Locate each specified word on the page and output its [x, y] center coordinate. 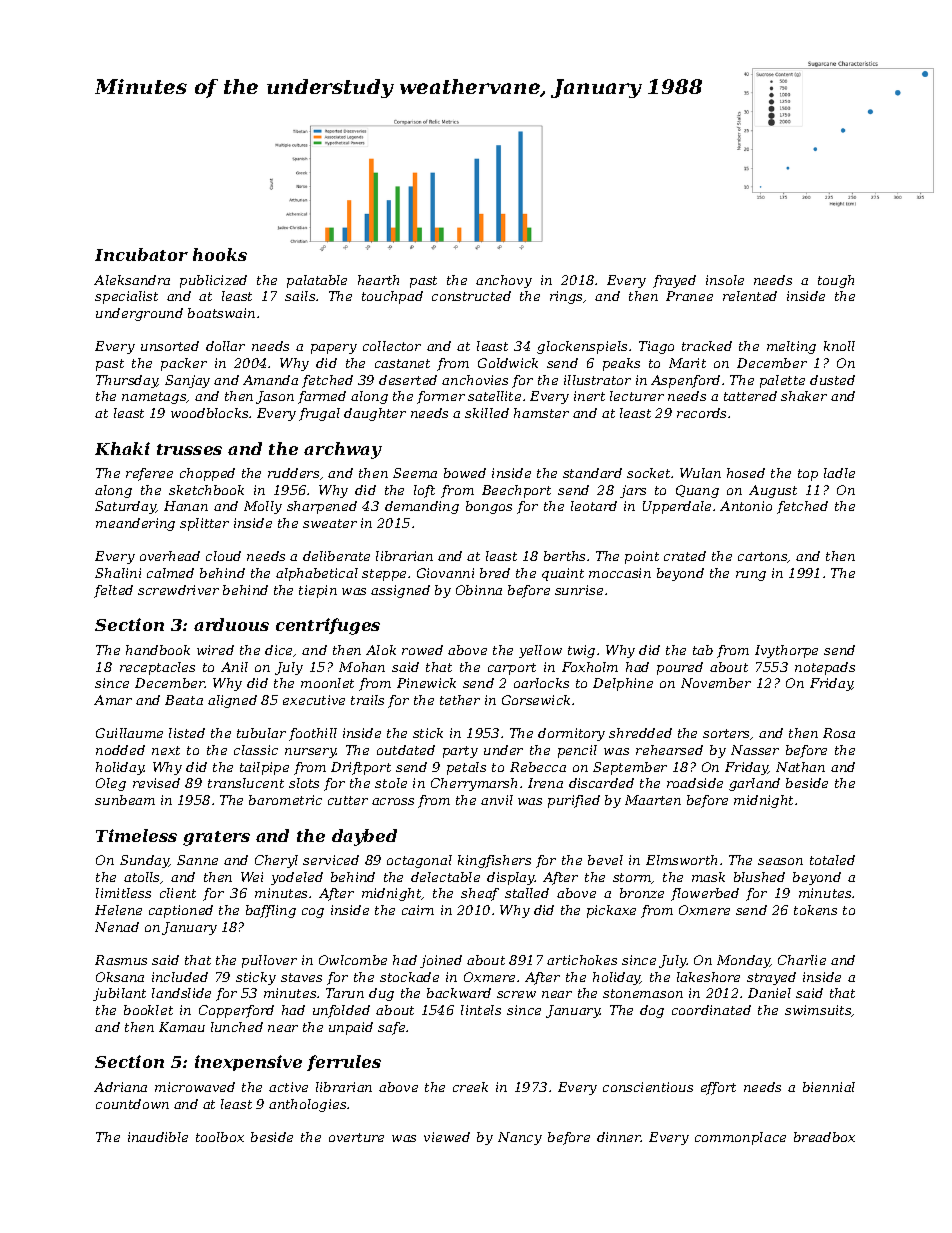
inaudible [158, 1137]
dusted [832, 380]
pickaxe [611, 911]
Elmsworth [681, 860]
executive [314, 700]
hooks [220, 254]
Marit [687, 363]
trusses [189, 449]
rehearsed [669, 750]
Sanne [197, 860]
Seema [415, 473]
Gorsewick [536, 700]
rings [566, 297]
